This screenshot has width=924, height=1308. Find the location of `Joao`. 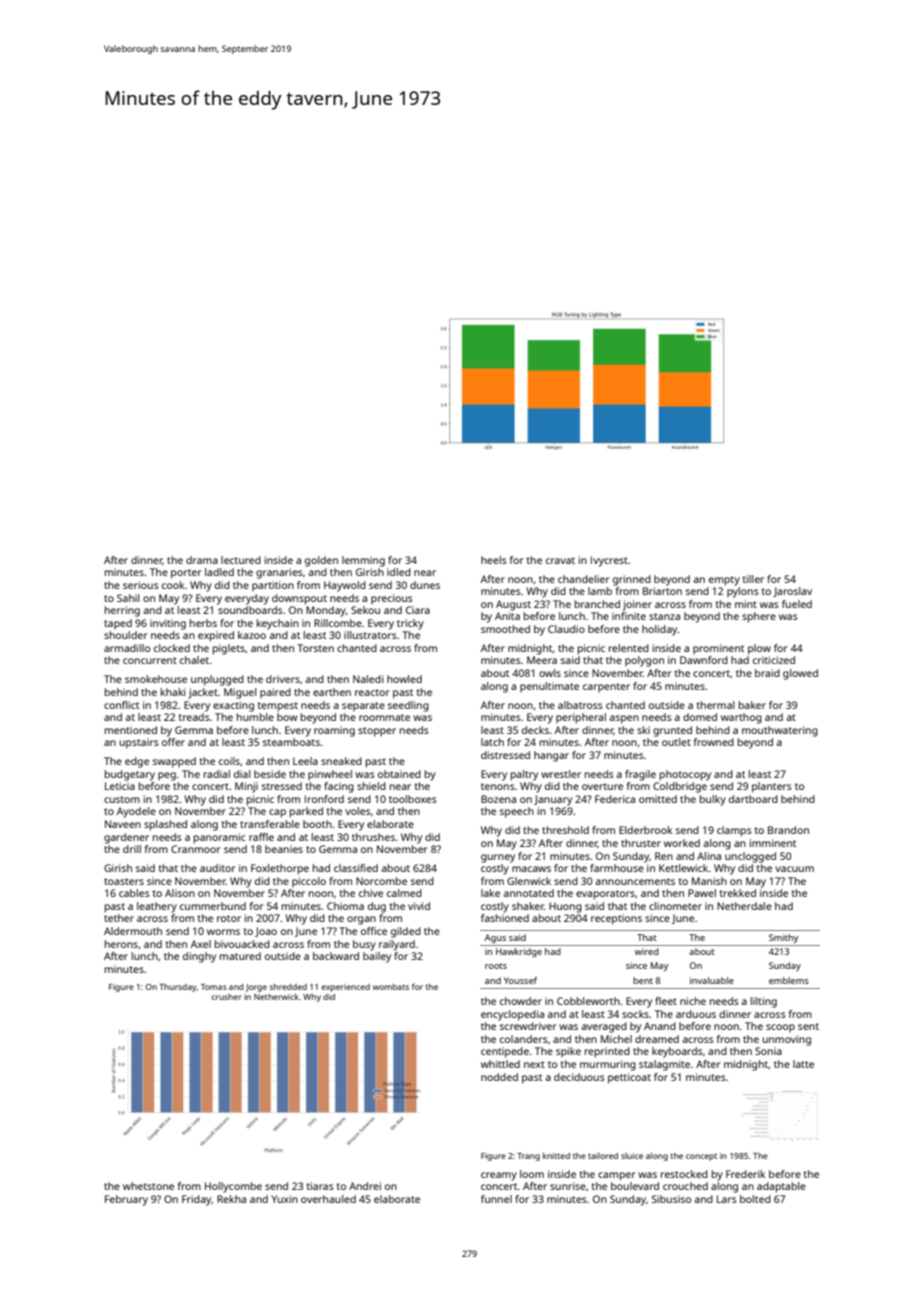

Joao is located at coordinates (266, 932).
